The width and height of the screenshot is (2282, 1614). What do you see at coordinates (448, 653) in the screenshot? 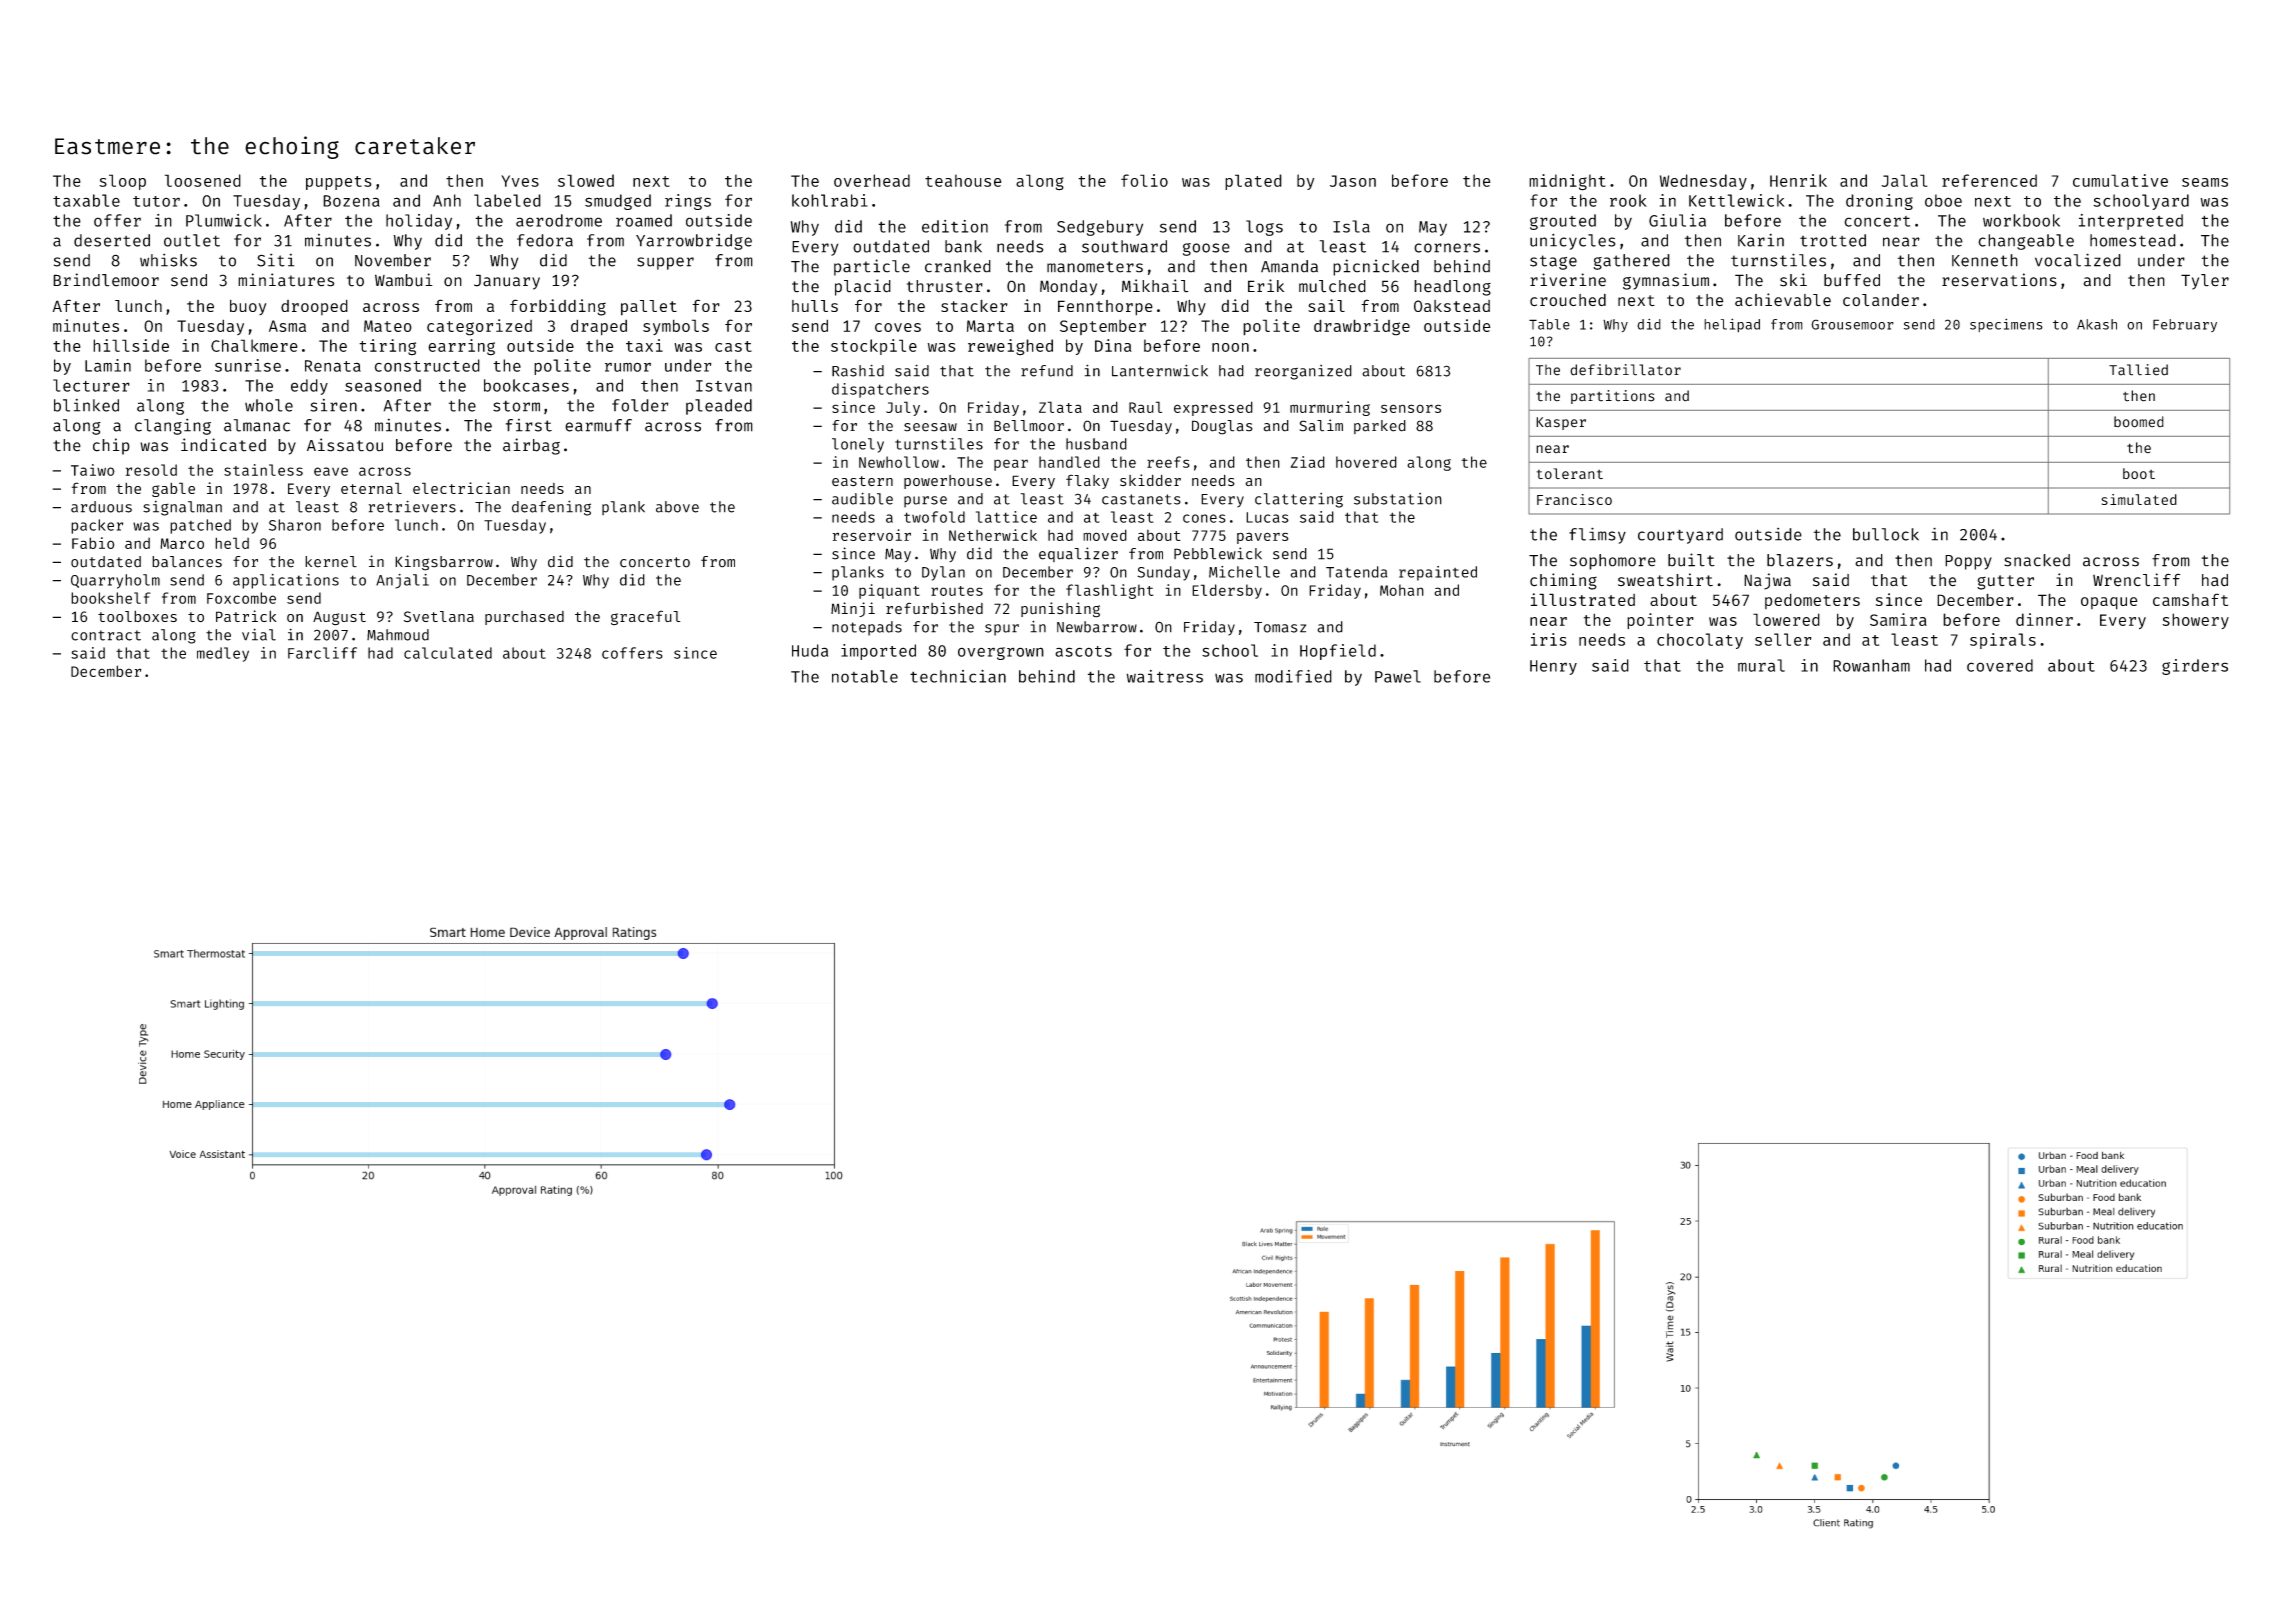
I see `calculated` at bounding box center [448, 653].
